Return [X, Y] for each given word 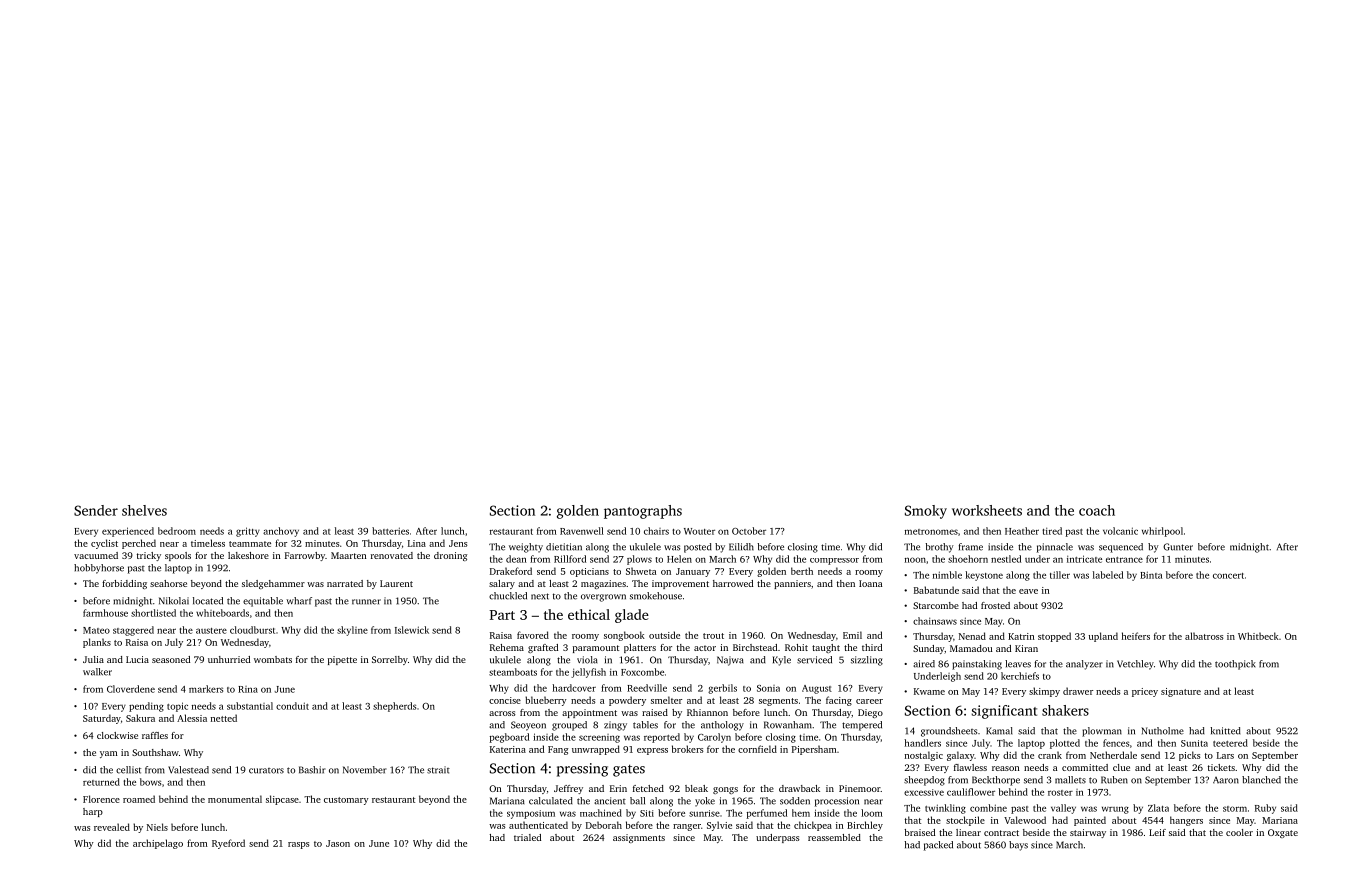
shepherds [394, 707]
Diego [870, 713]
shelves [144, 510]
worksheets [987, 510]
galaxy [961, 756]
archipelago [158, 844]
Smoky [926, 512]
